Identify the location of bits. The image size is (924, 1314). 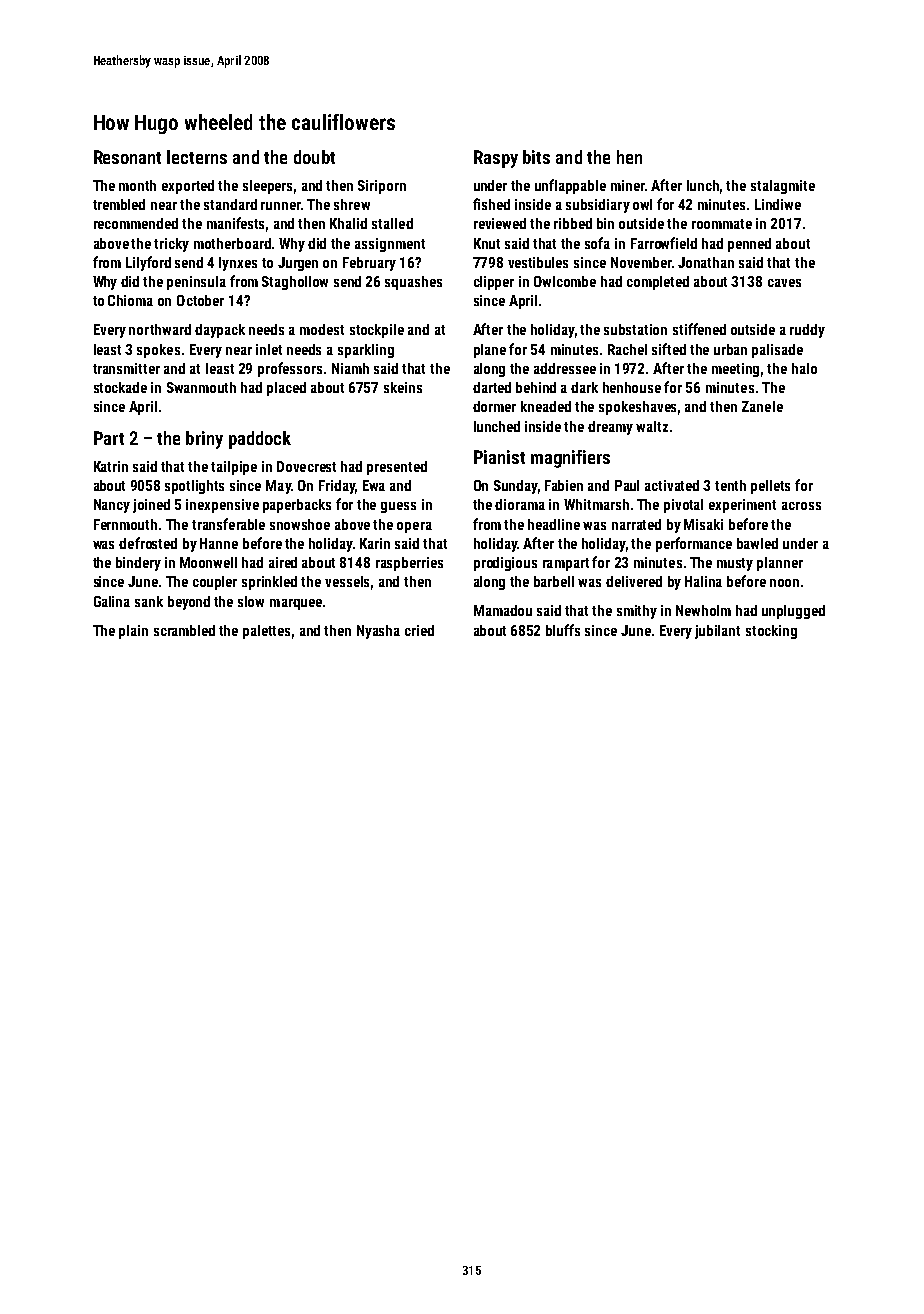
(536, 157).
